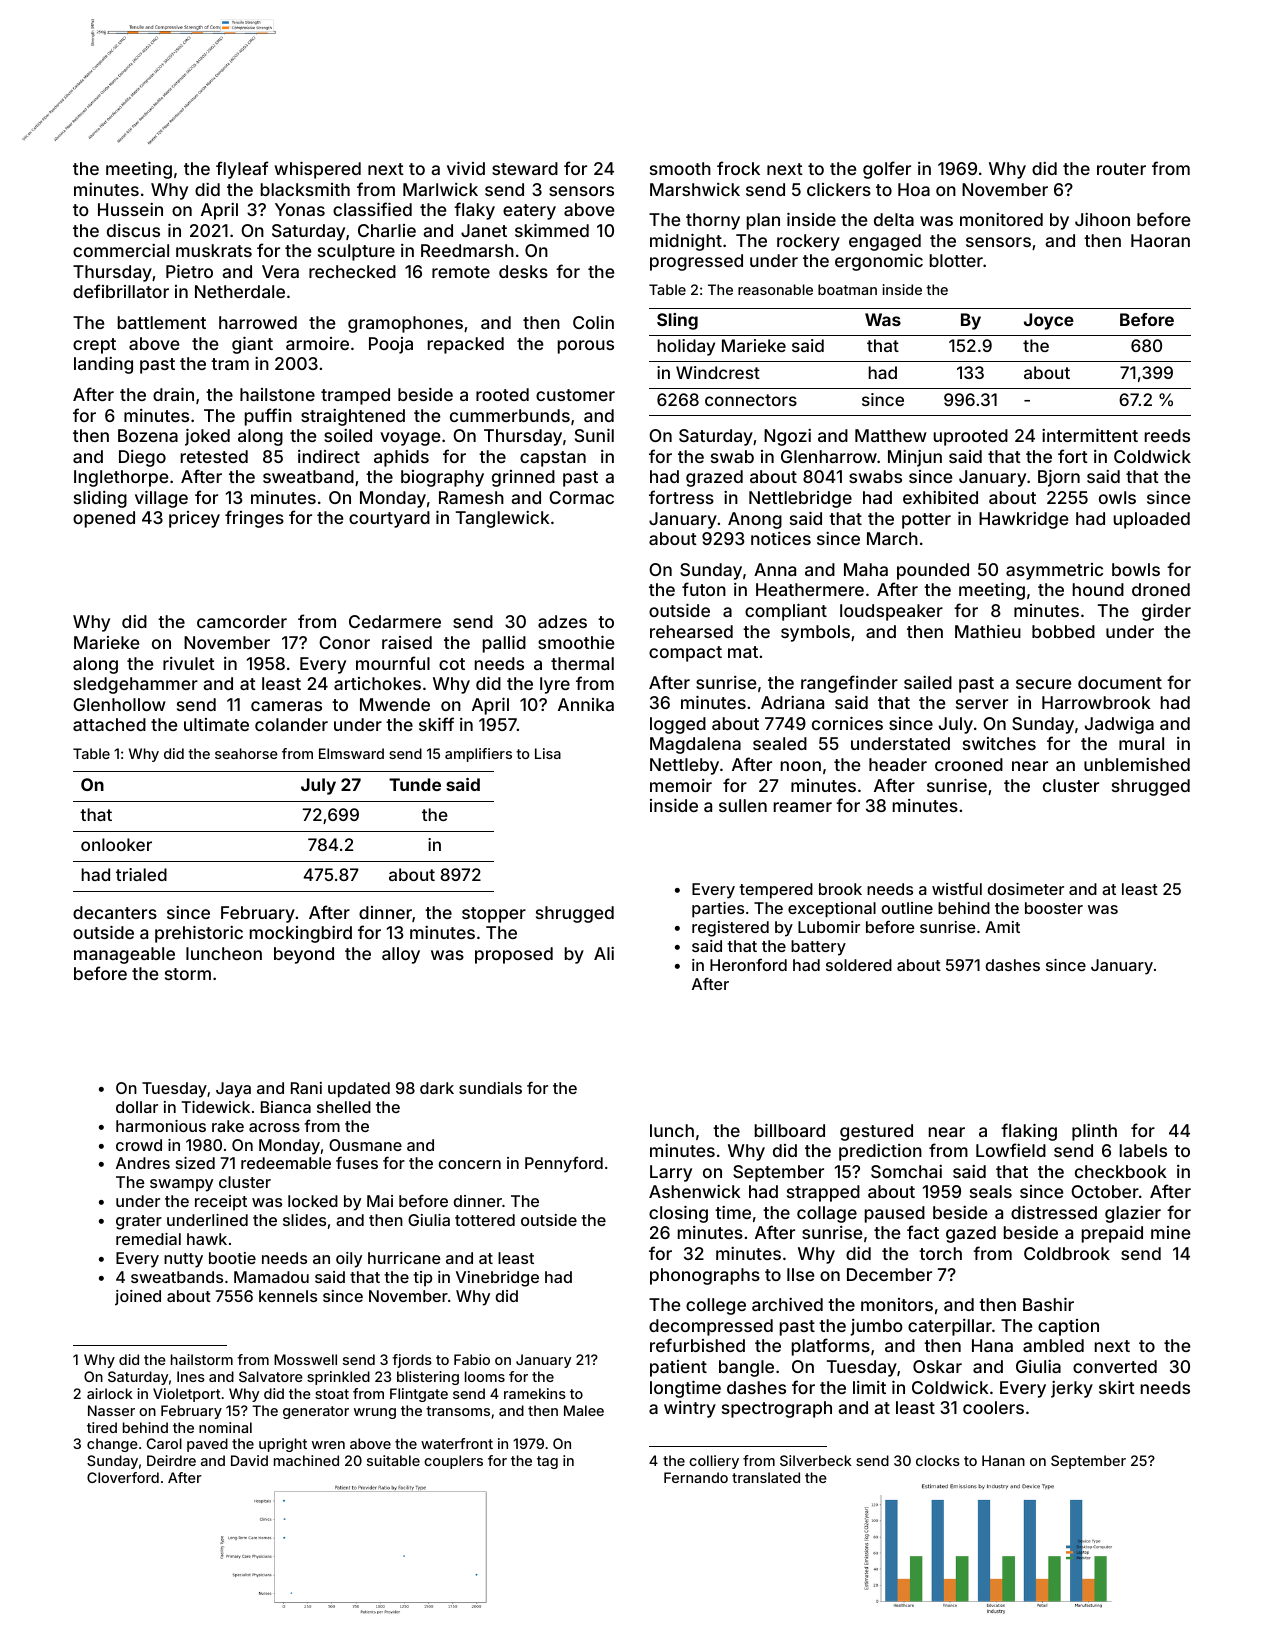 The image size is (1264, 1636). Describe the element at coordinates (1054, 908) in the image. I see `booster` at that location.
